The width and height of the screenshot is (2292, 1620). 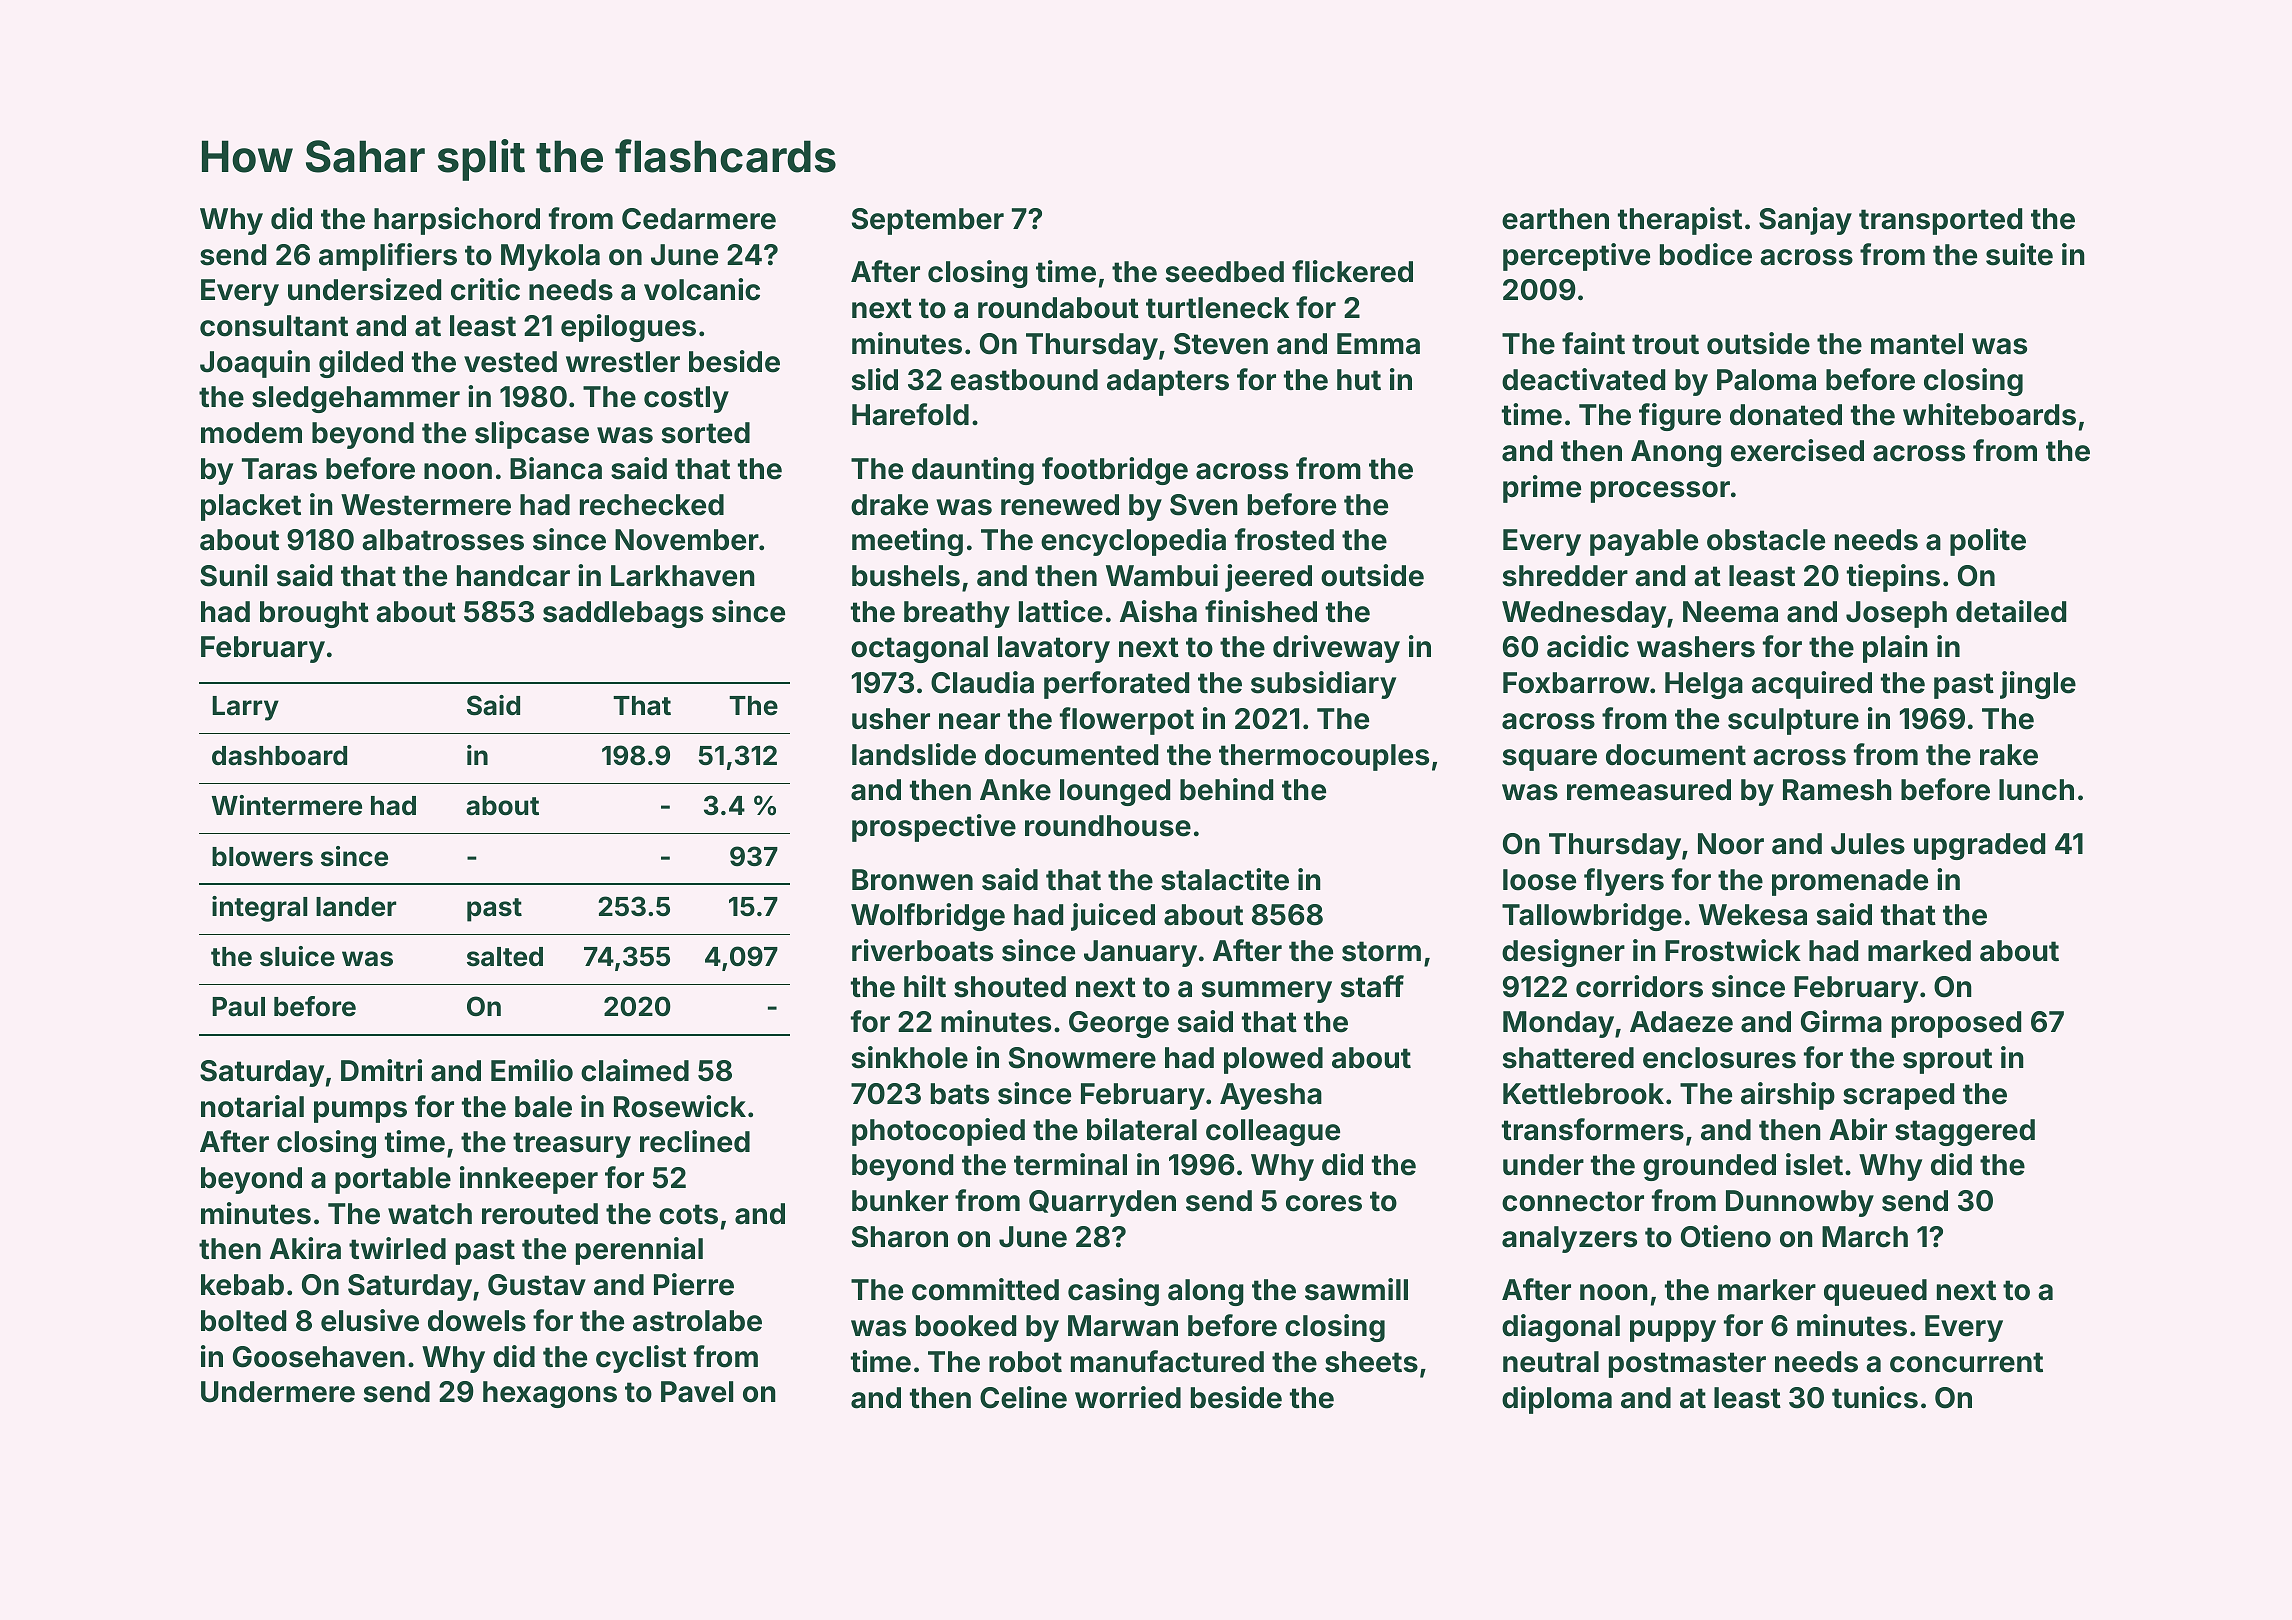 What do you see at coordinates (1356, 1289) in the screenshot?
I see `sawmill` at bounding box center [1356, 1289].
